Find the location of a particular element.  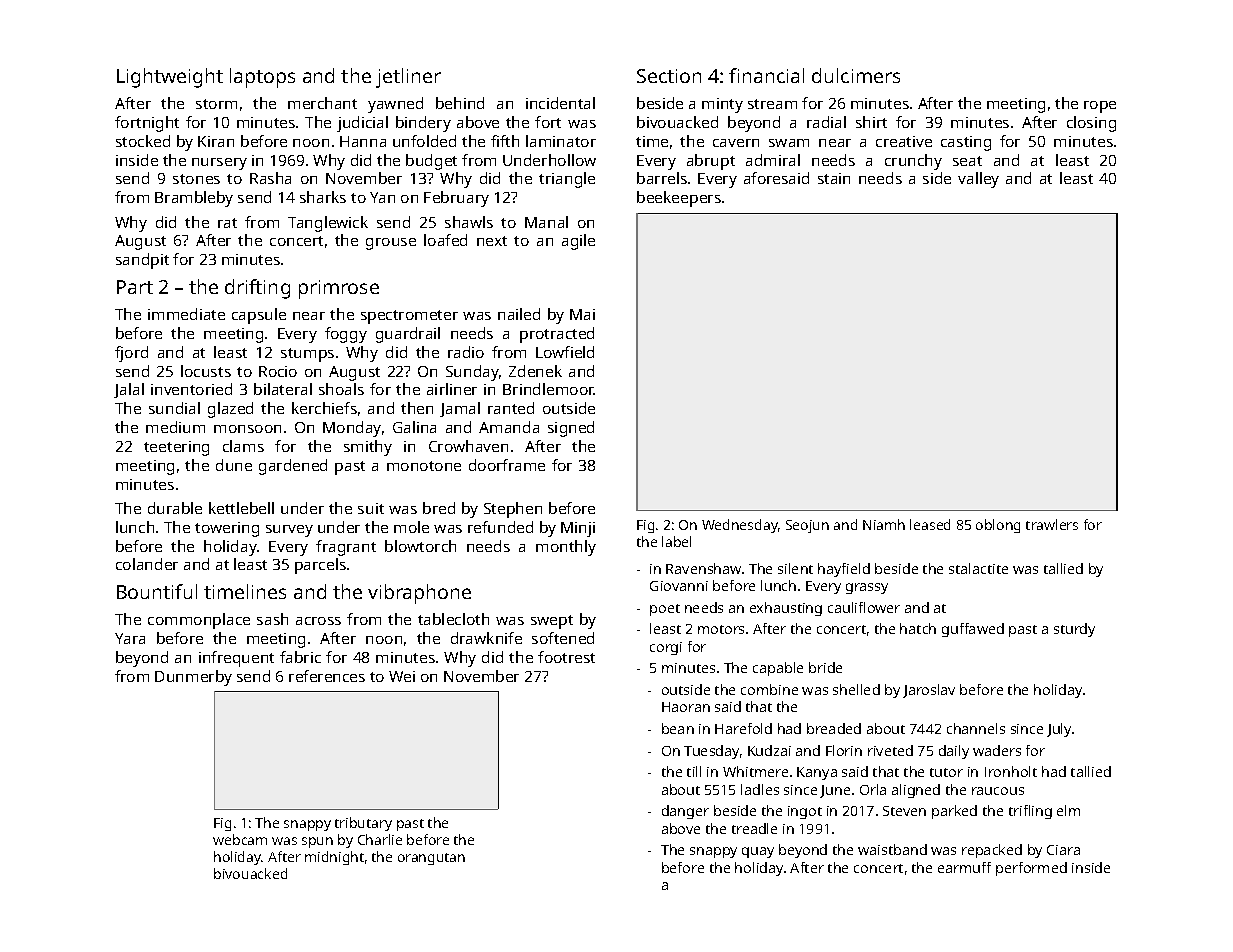

Amanda is located at coordinates (509, 427).
